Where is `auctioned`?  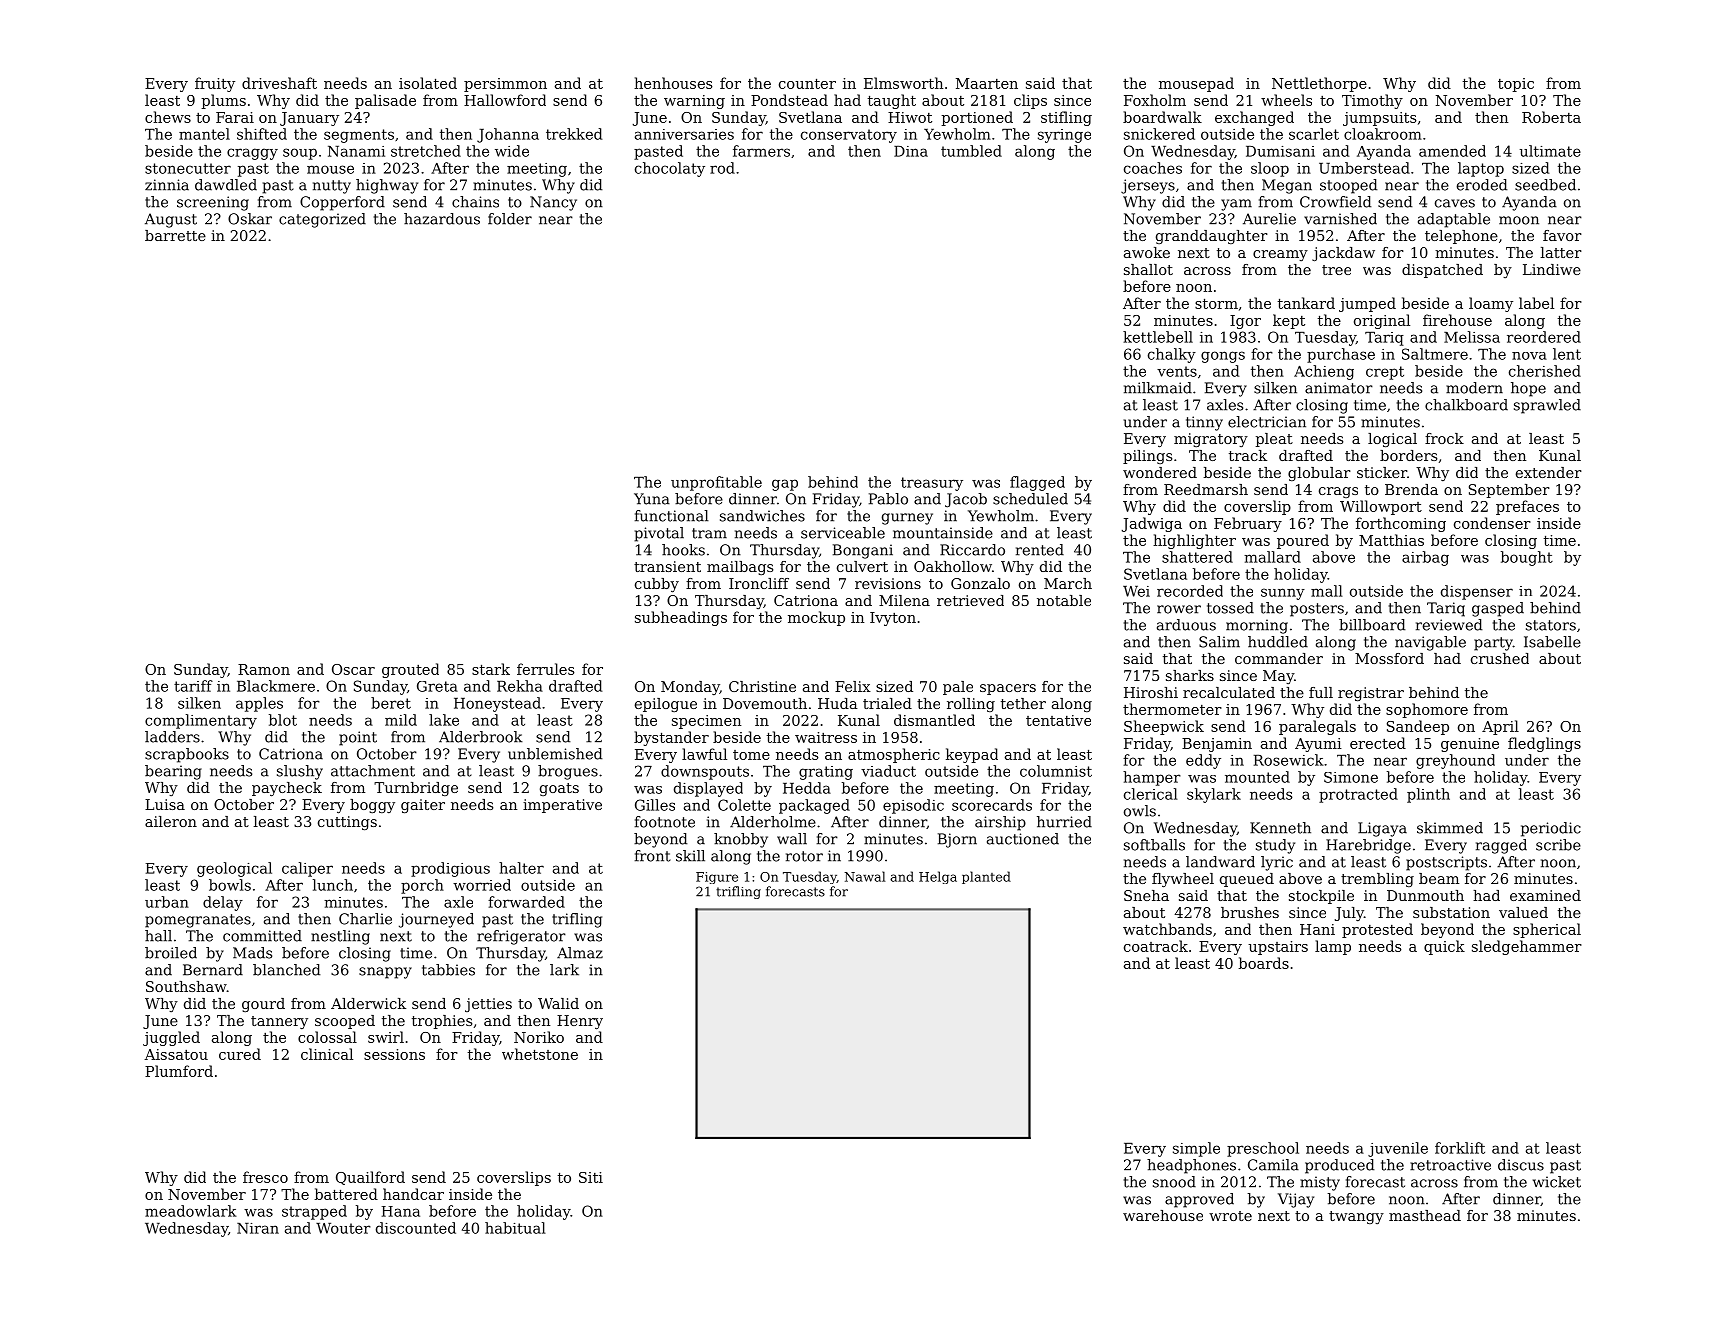
auctioned is located at coordinates (1023, 839).
